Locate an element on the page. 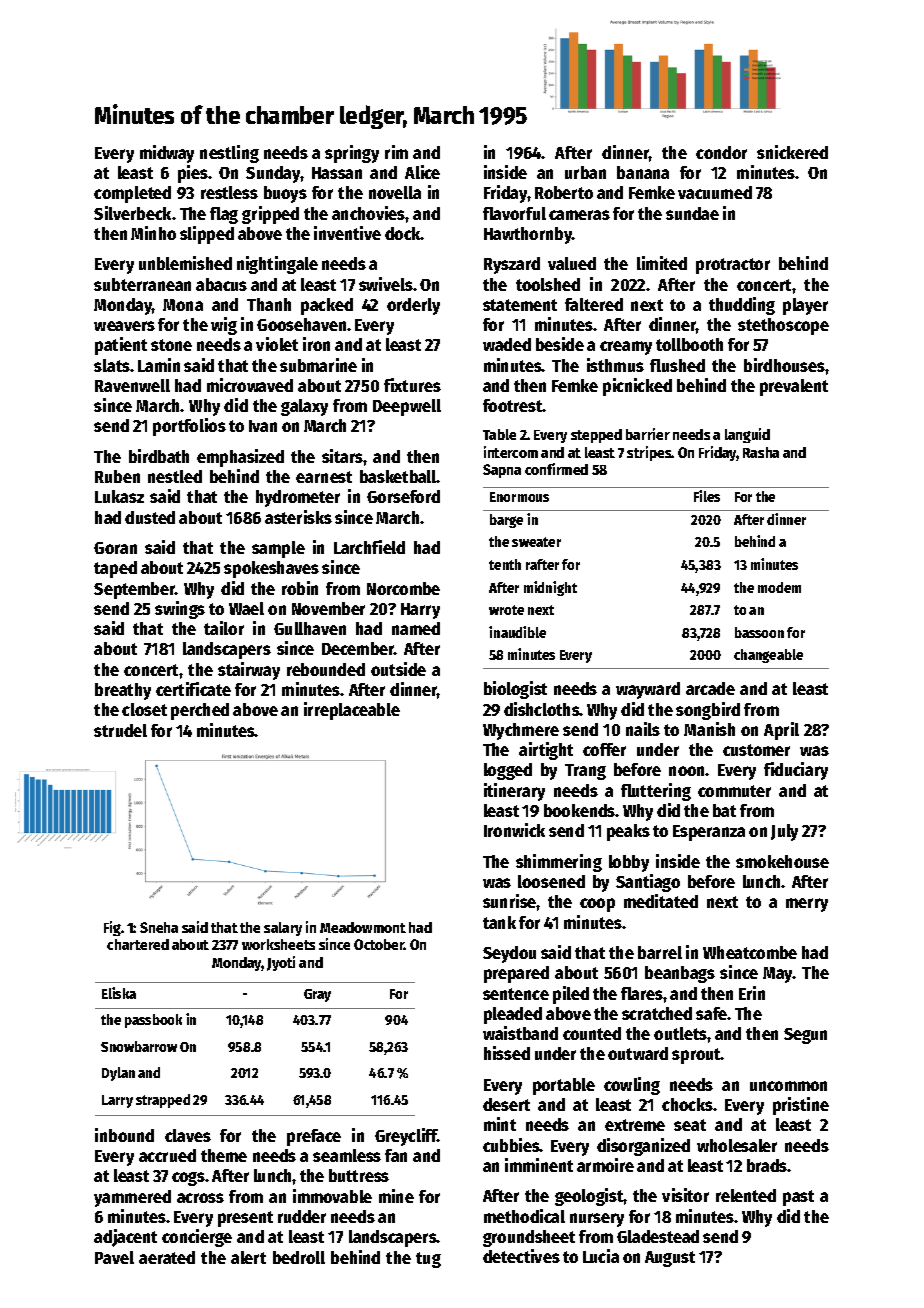 The image size is (924, 1308). Goran is located at coordinates (115, 548).
